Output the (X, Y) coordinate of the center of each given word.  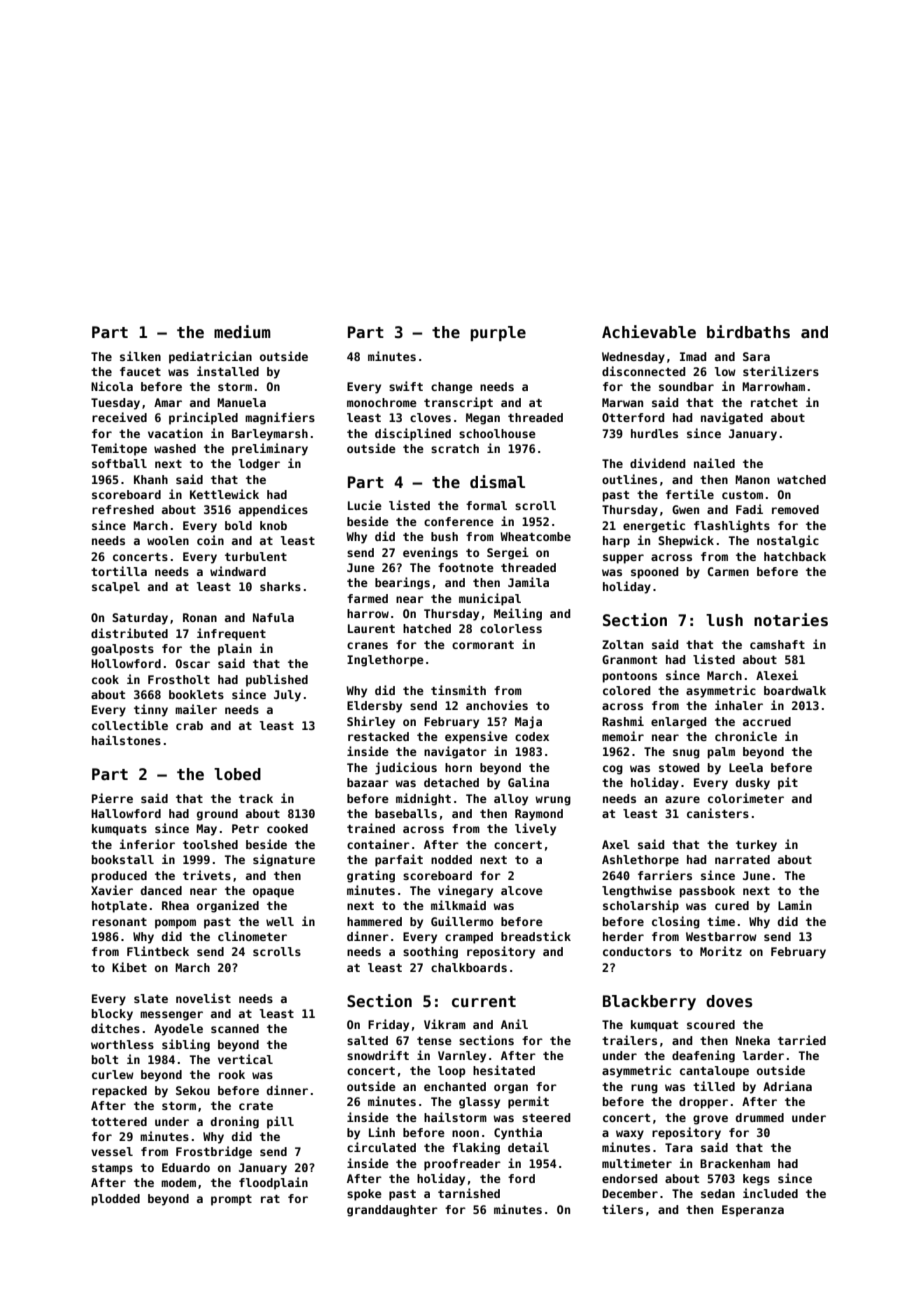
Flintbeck (158, 951)
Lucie (365, 505)
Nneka (753, 1040)
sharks (280, 586)
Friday (388, 1025)
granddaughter (392, 1211)
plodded (116, 1200)
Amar (168, 402)
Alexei (777, 675)
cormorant (483, 645)
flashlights (732, 526)
